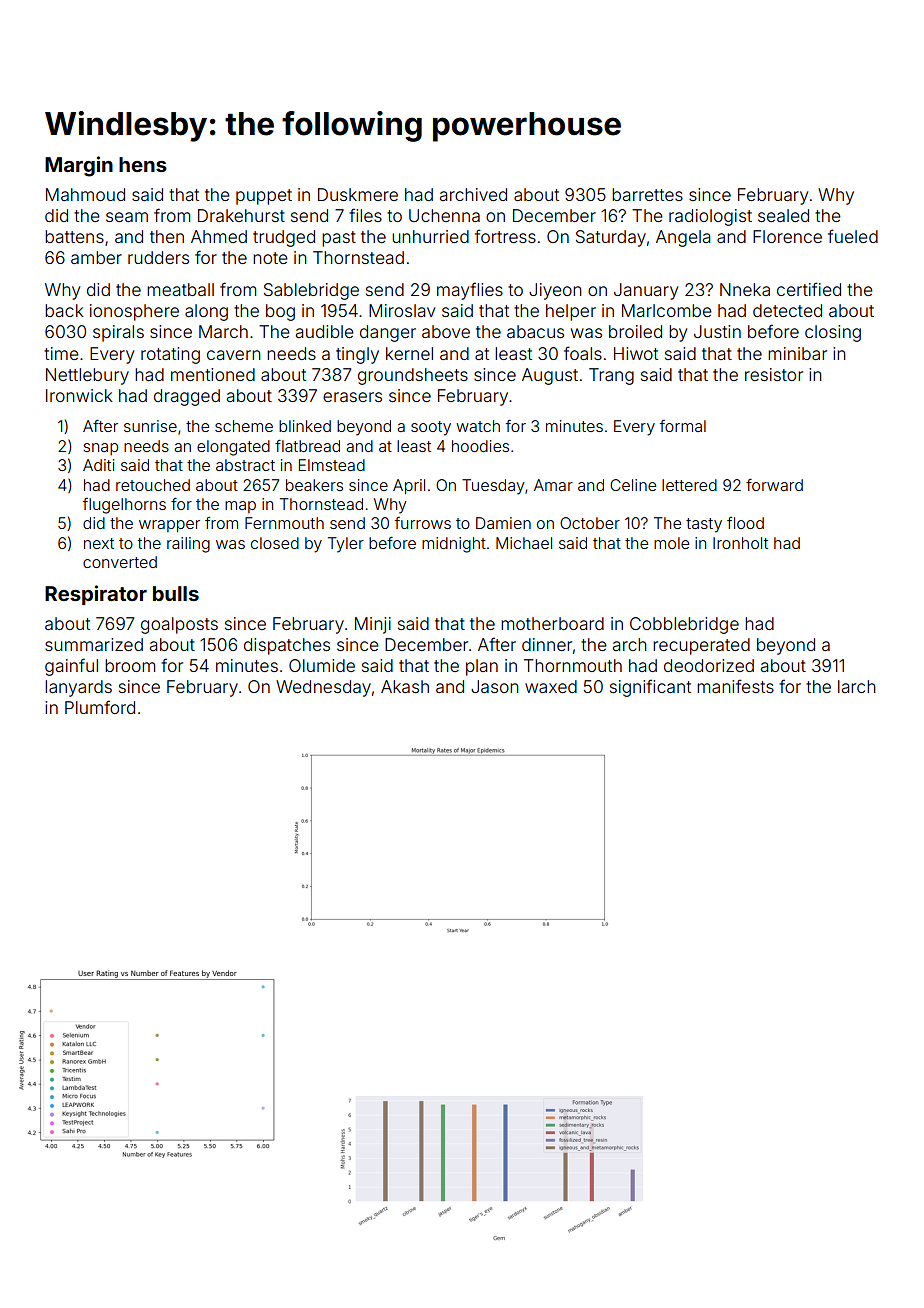 The height and width of the page is (1308, 924). What do you see at coordinates (683, 426) in the page?
I see `formal` at bounding box center [683, 426].
